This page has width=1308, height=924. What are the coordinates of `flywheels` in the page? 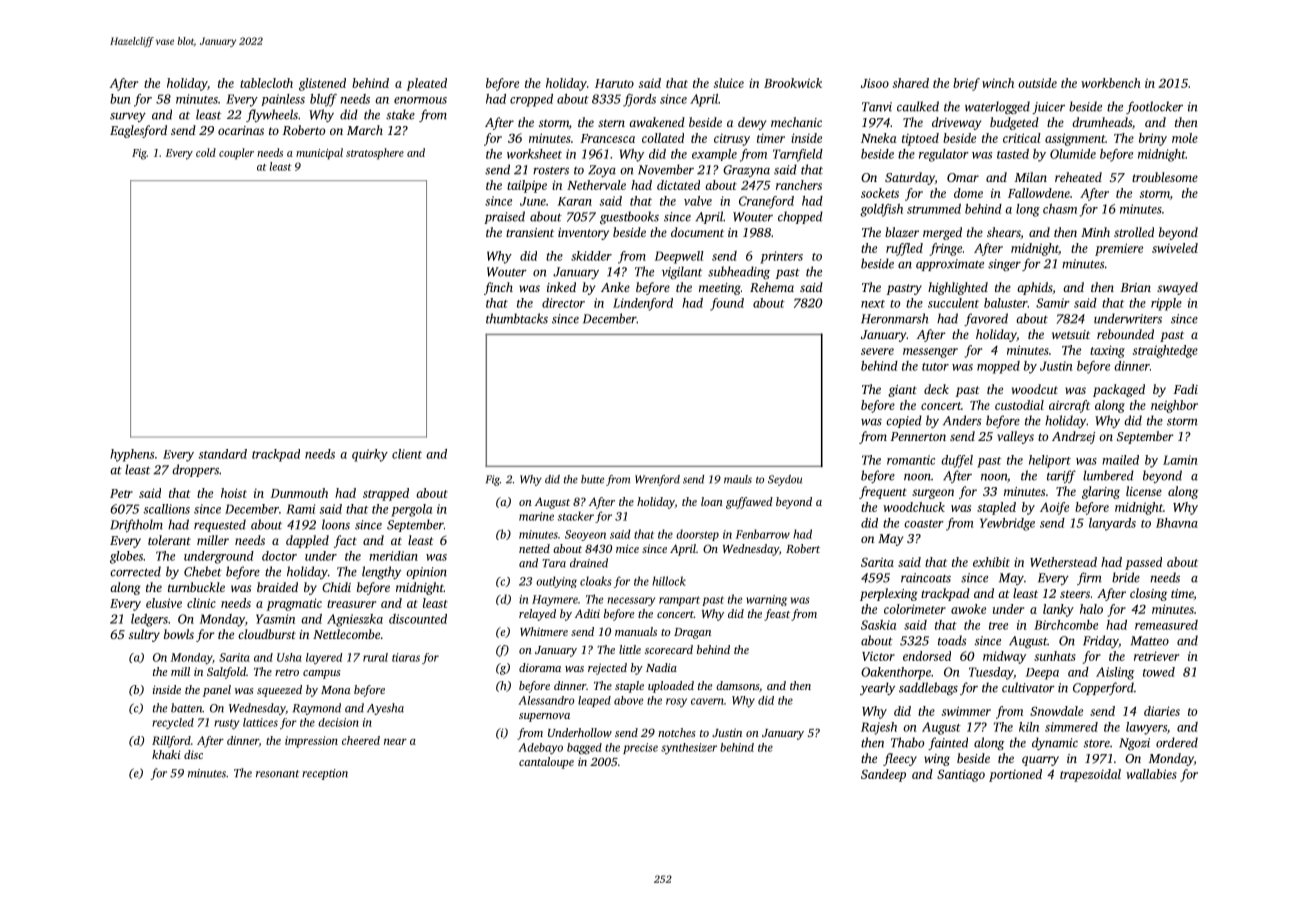 It's located at (272, 115).
